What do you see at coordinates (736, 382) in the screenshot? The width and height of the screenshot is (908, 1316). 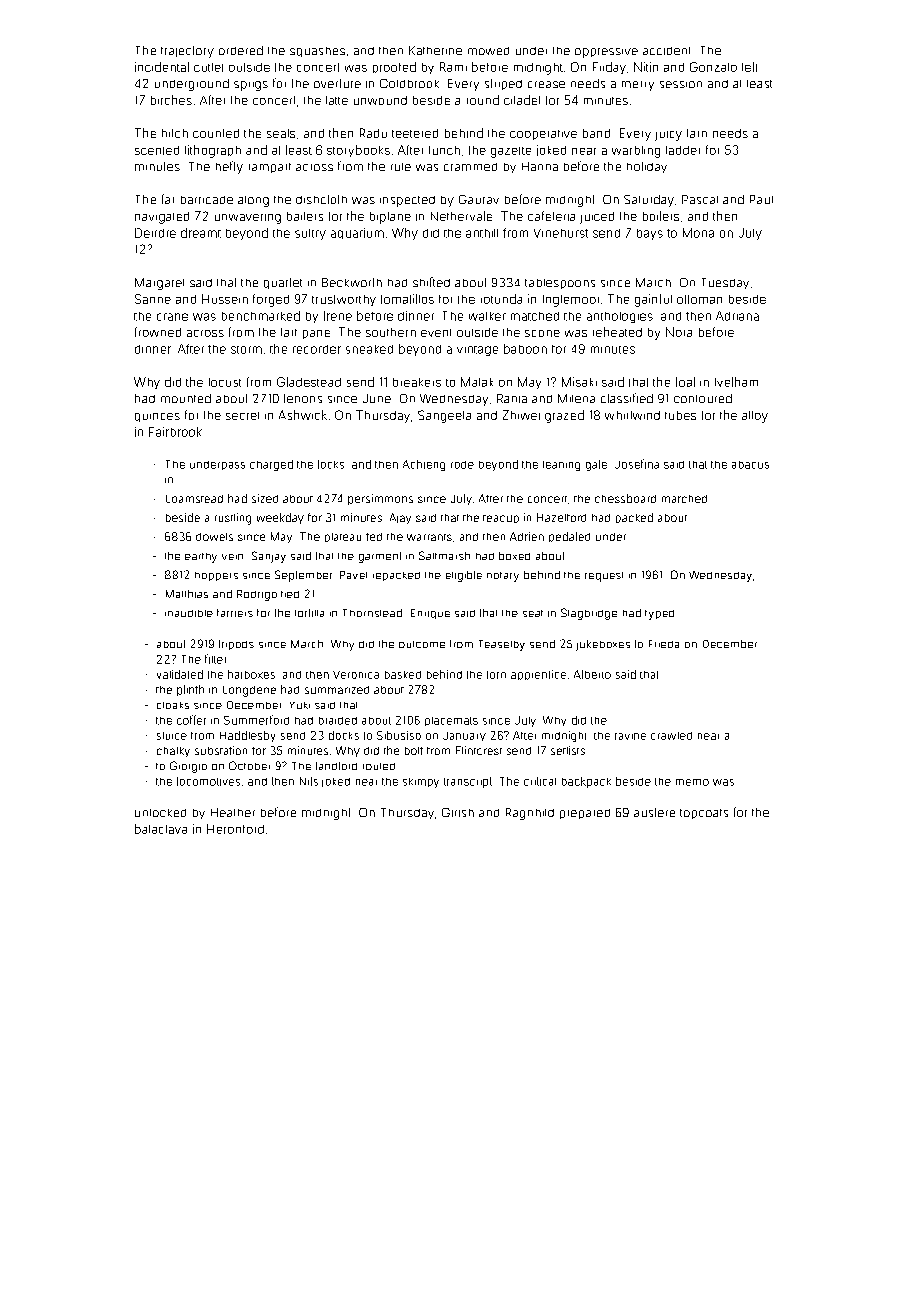 I see `Ivelham` at bounding box center [736, 382].
